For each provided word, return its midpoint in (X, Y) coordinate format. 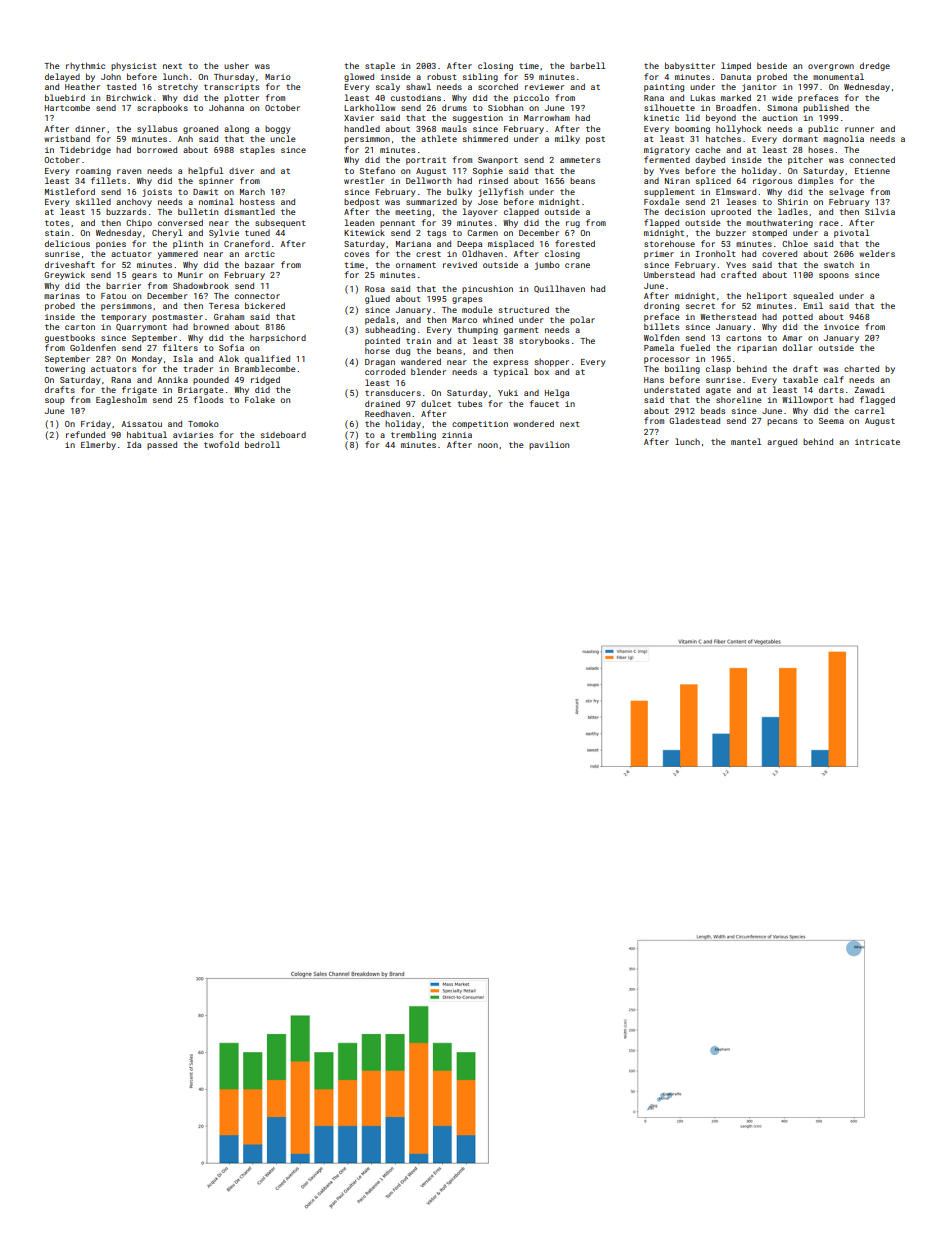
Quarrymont (141, 328)
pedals (380, 320)
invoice (841, 327)
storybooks (544, 341)
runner (859, 129)
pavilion (549, 445)
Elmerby (98, 445)
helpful (205, 171)
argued (782, 442)
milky (567, 139)
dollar (798, 347)
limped (736, 66)
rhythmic (85, 66)
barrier (123, 286)
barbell (587, 65)
